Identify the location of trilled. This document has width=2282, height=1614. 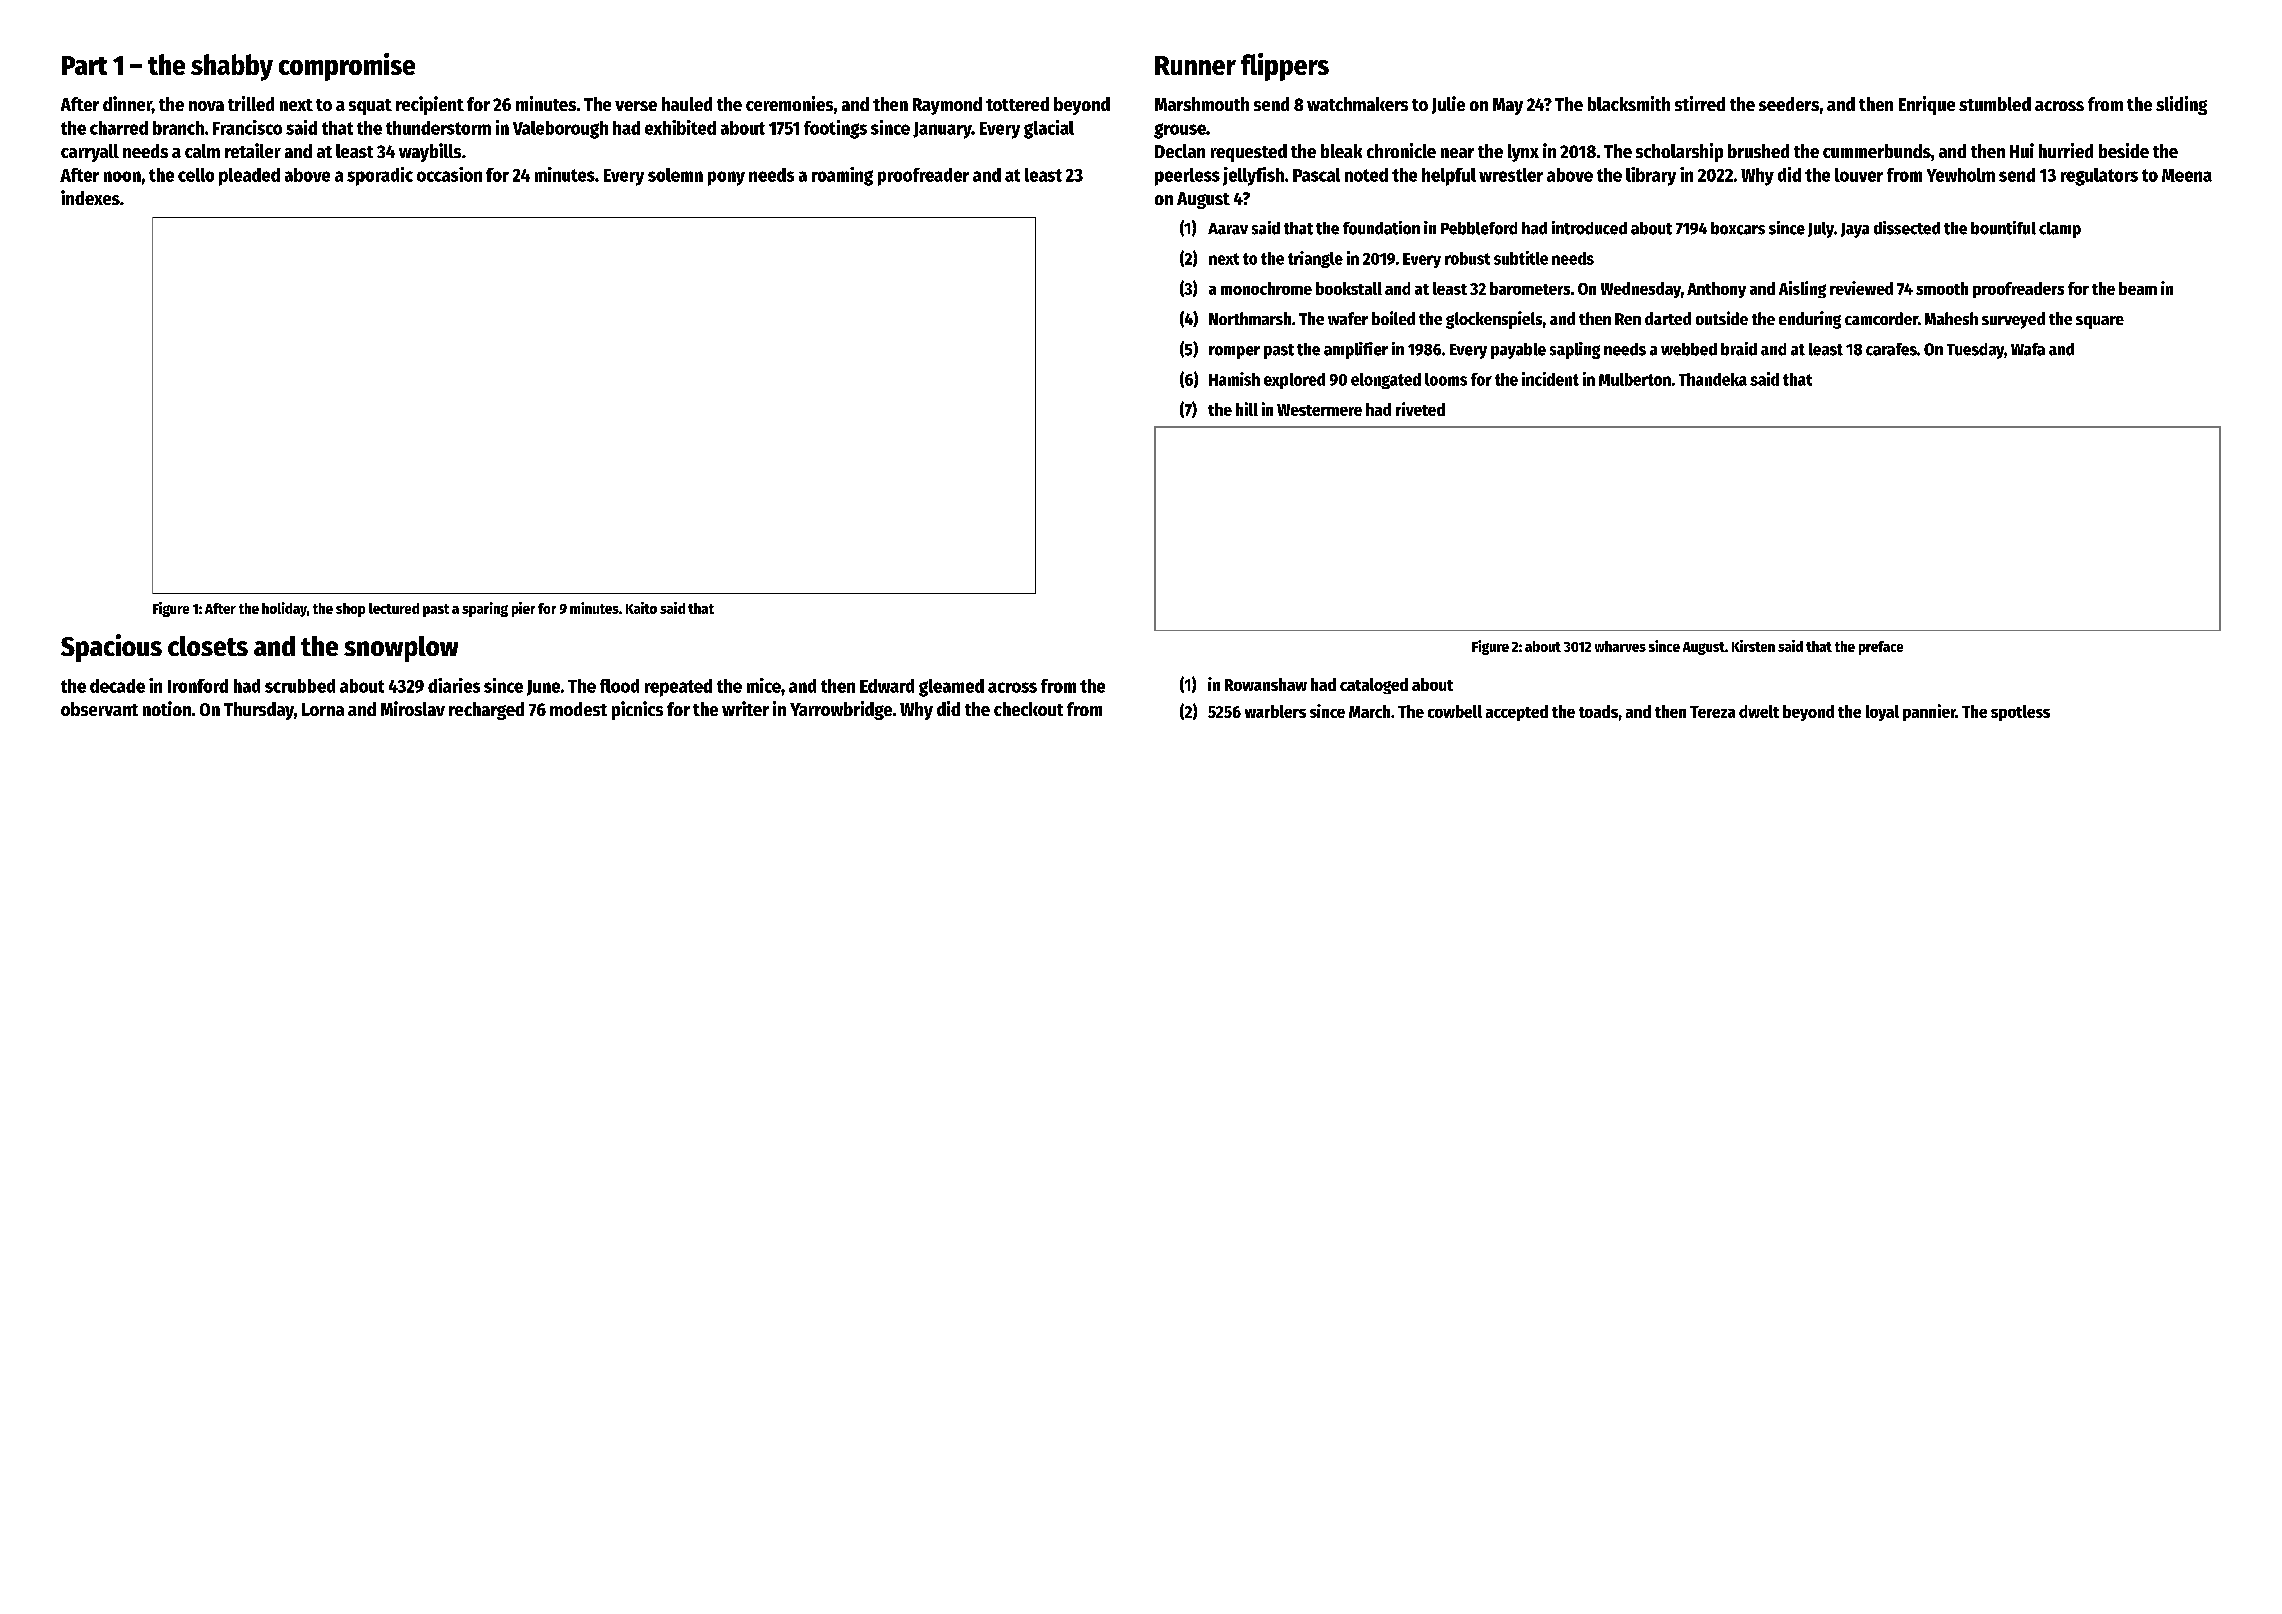
(251, 103).
